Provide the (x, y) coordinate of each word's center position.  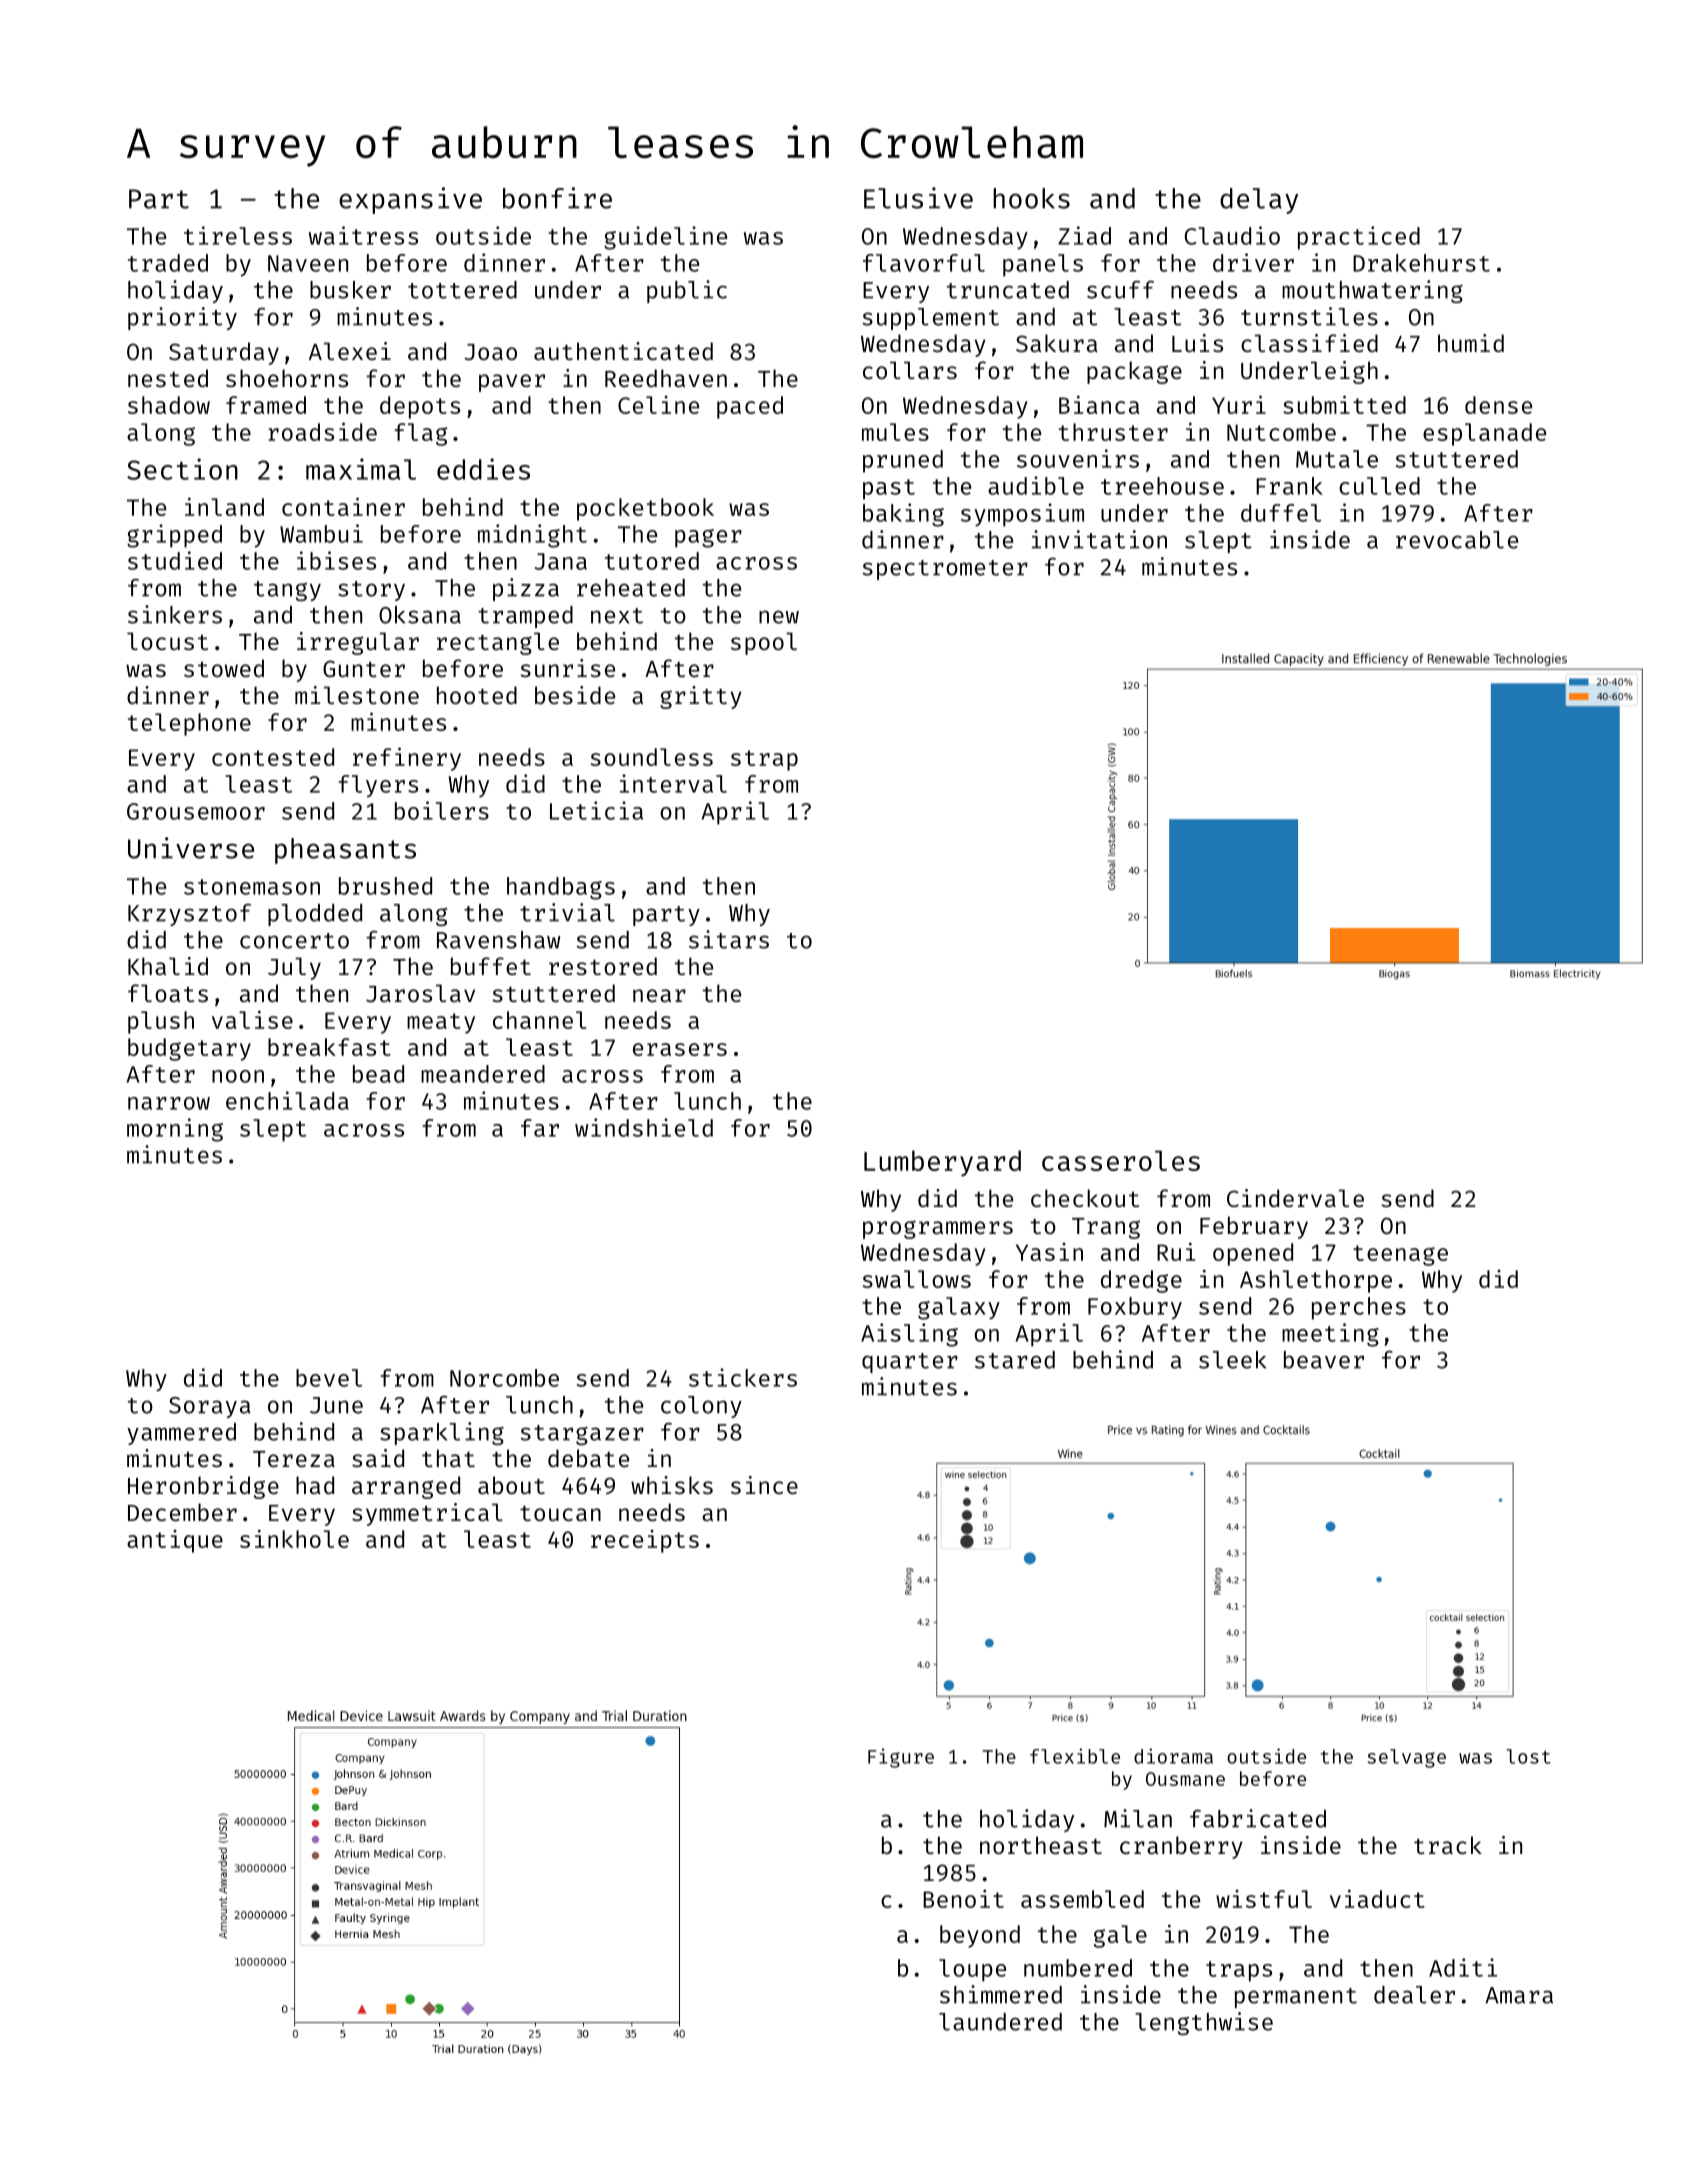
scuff (1120, 290)
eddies (483, 469)
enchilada (287, 1100)
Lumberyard (942, 1163)
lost (1528, 1756)
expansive (410, 200)
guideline (665, 238)
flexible (1075, 1756)
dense (1498, 405)
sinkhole (294, 1538)
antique (175, 1541)
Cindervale (1295, 1198)
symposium (1022, 515)
